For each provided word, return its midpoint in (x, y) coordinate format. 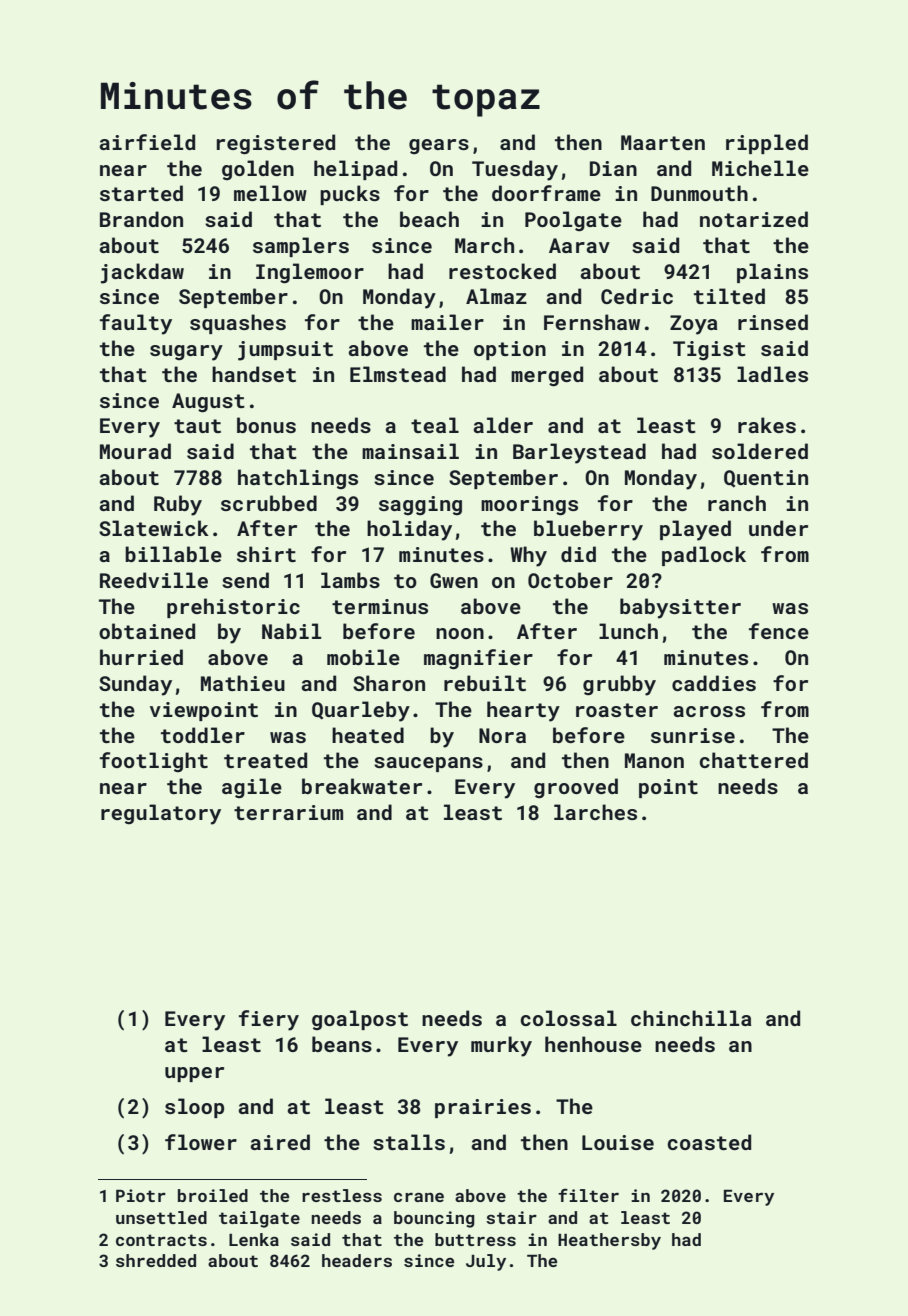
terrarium (288, 812)
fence (779, 631)
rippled (767, 144)
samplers (301, 247)
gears (439, 147)
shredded (156, 1260)
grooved (576, 788)
